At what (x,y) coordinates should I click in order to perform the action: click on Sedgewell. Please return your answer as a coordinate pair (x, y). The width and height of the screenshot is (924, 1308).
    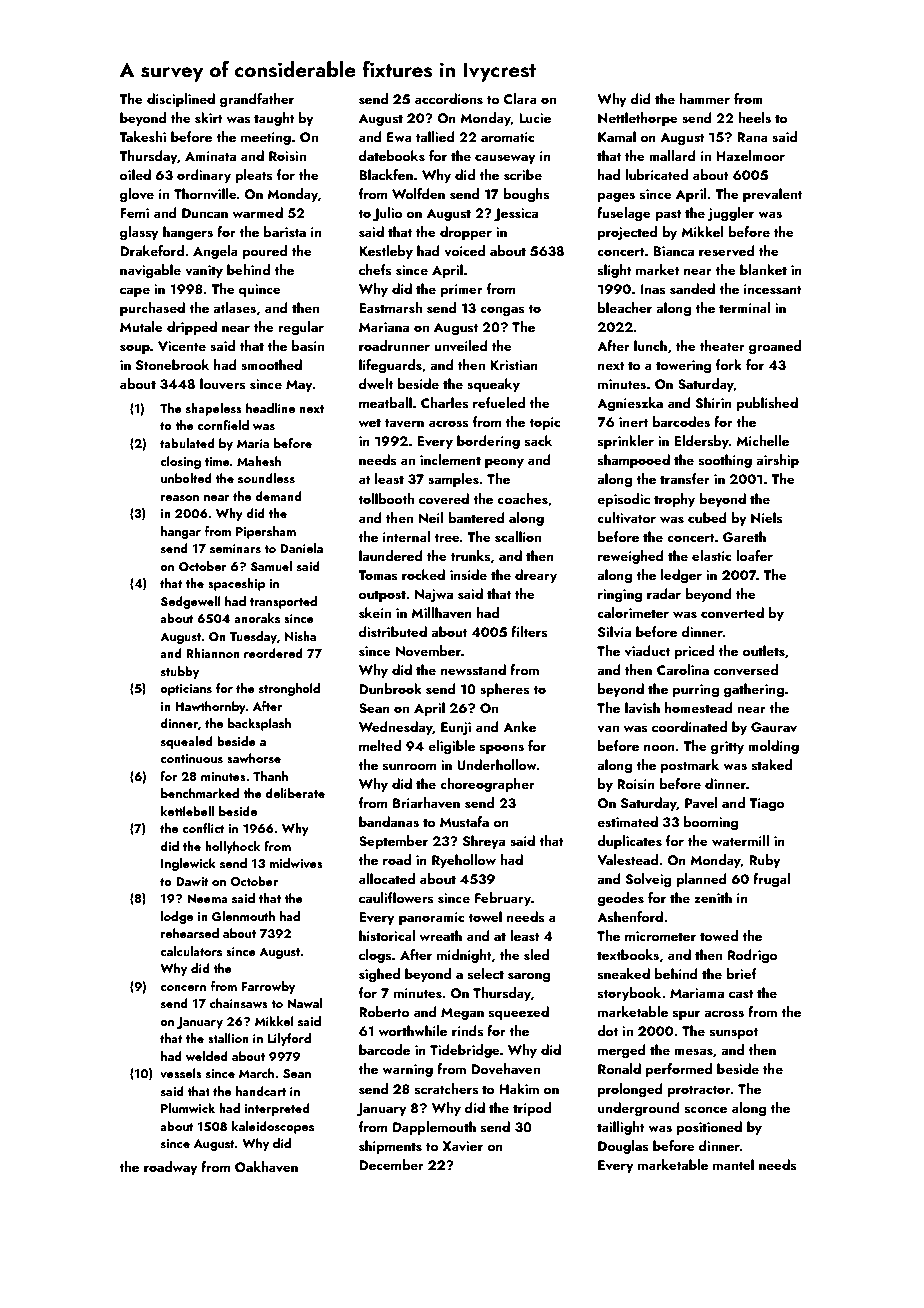
    Looking at the image, I should click on (191, 602).
